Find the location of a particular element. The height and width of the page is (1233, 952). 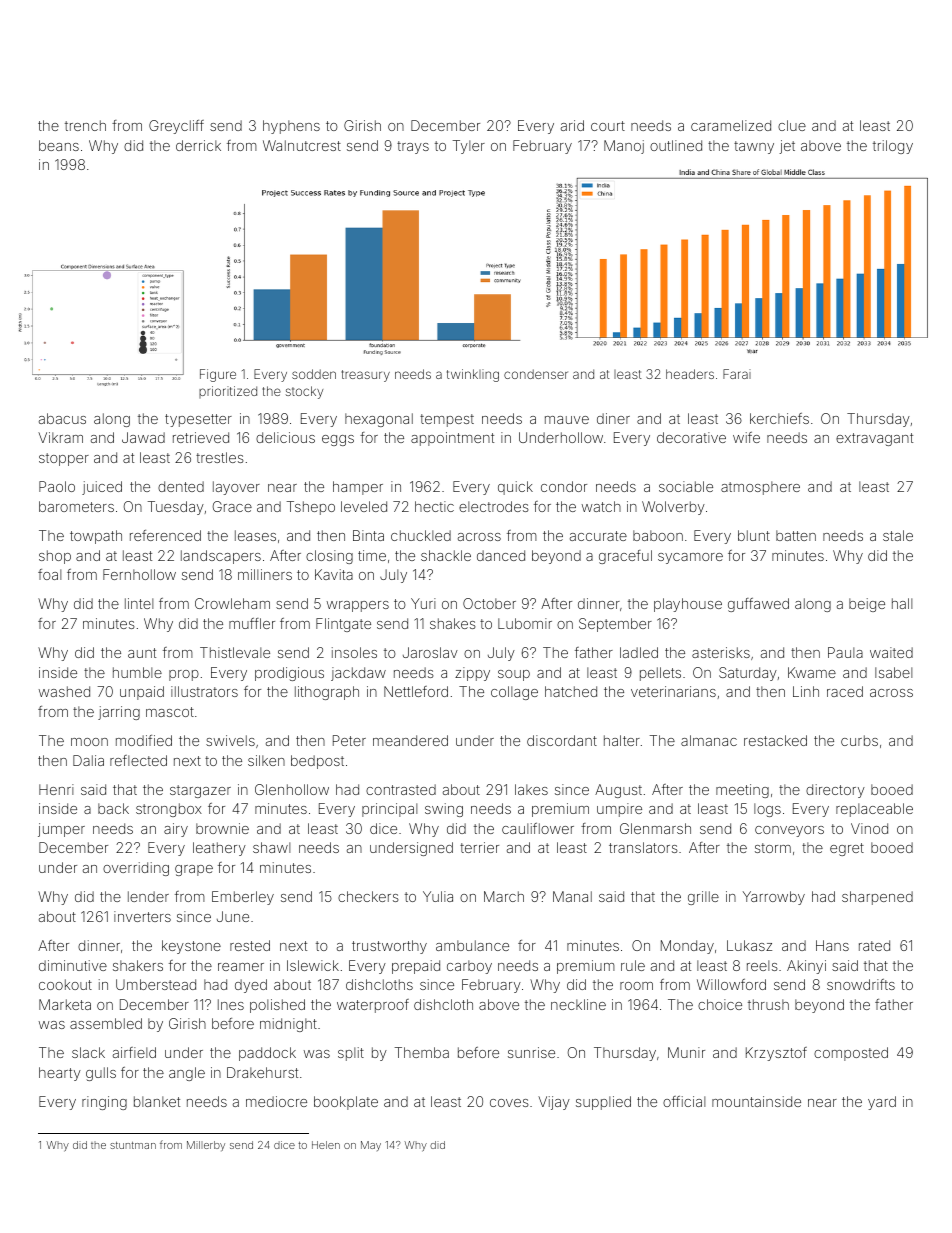

snowdrifts is located at coordinates (861, 984).
